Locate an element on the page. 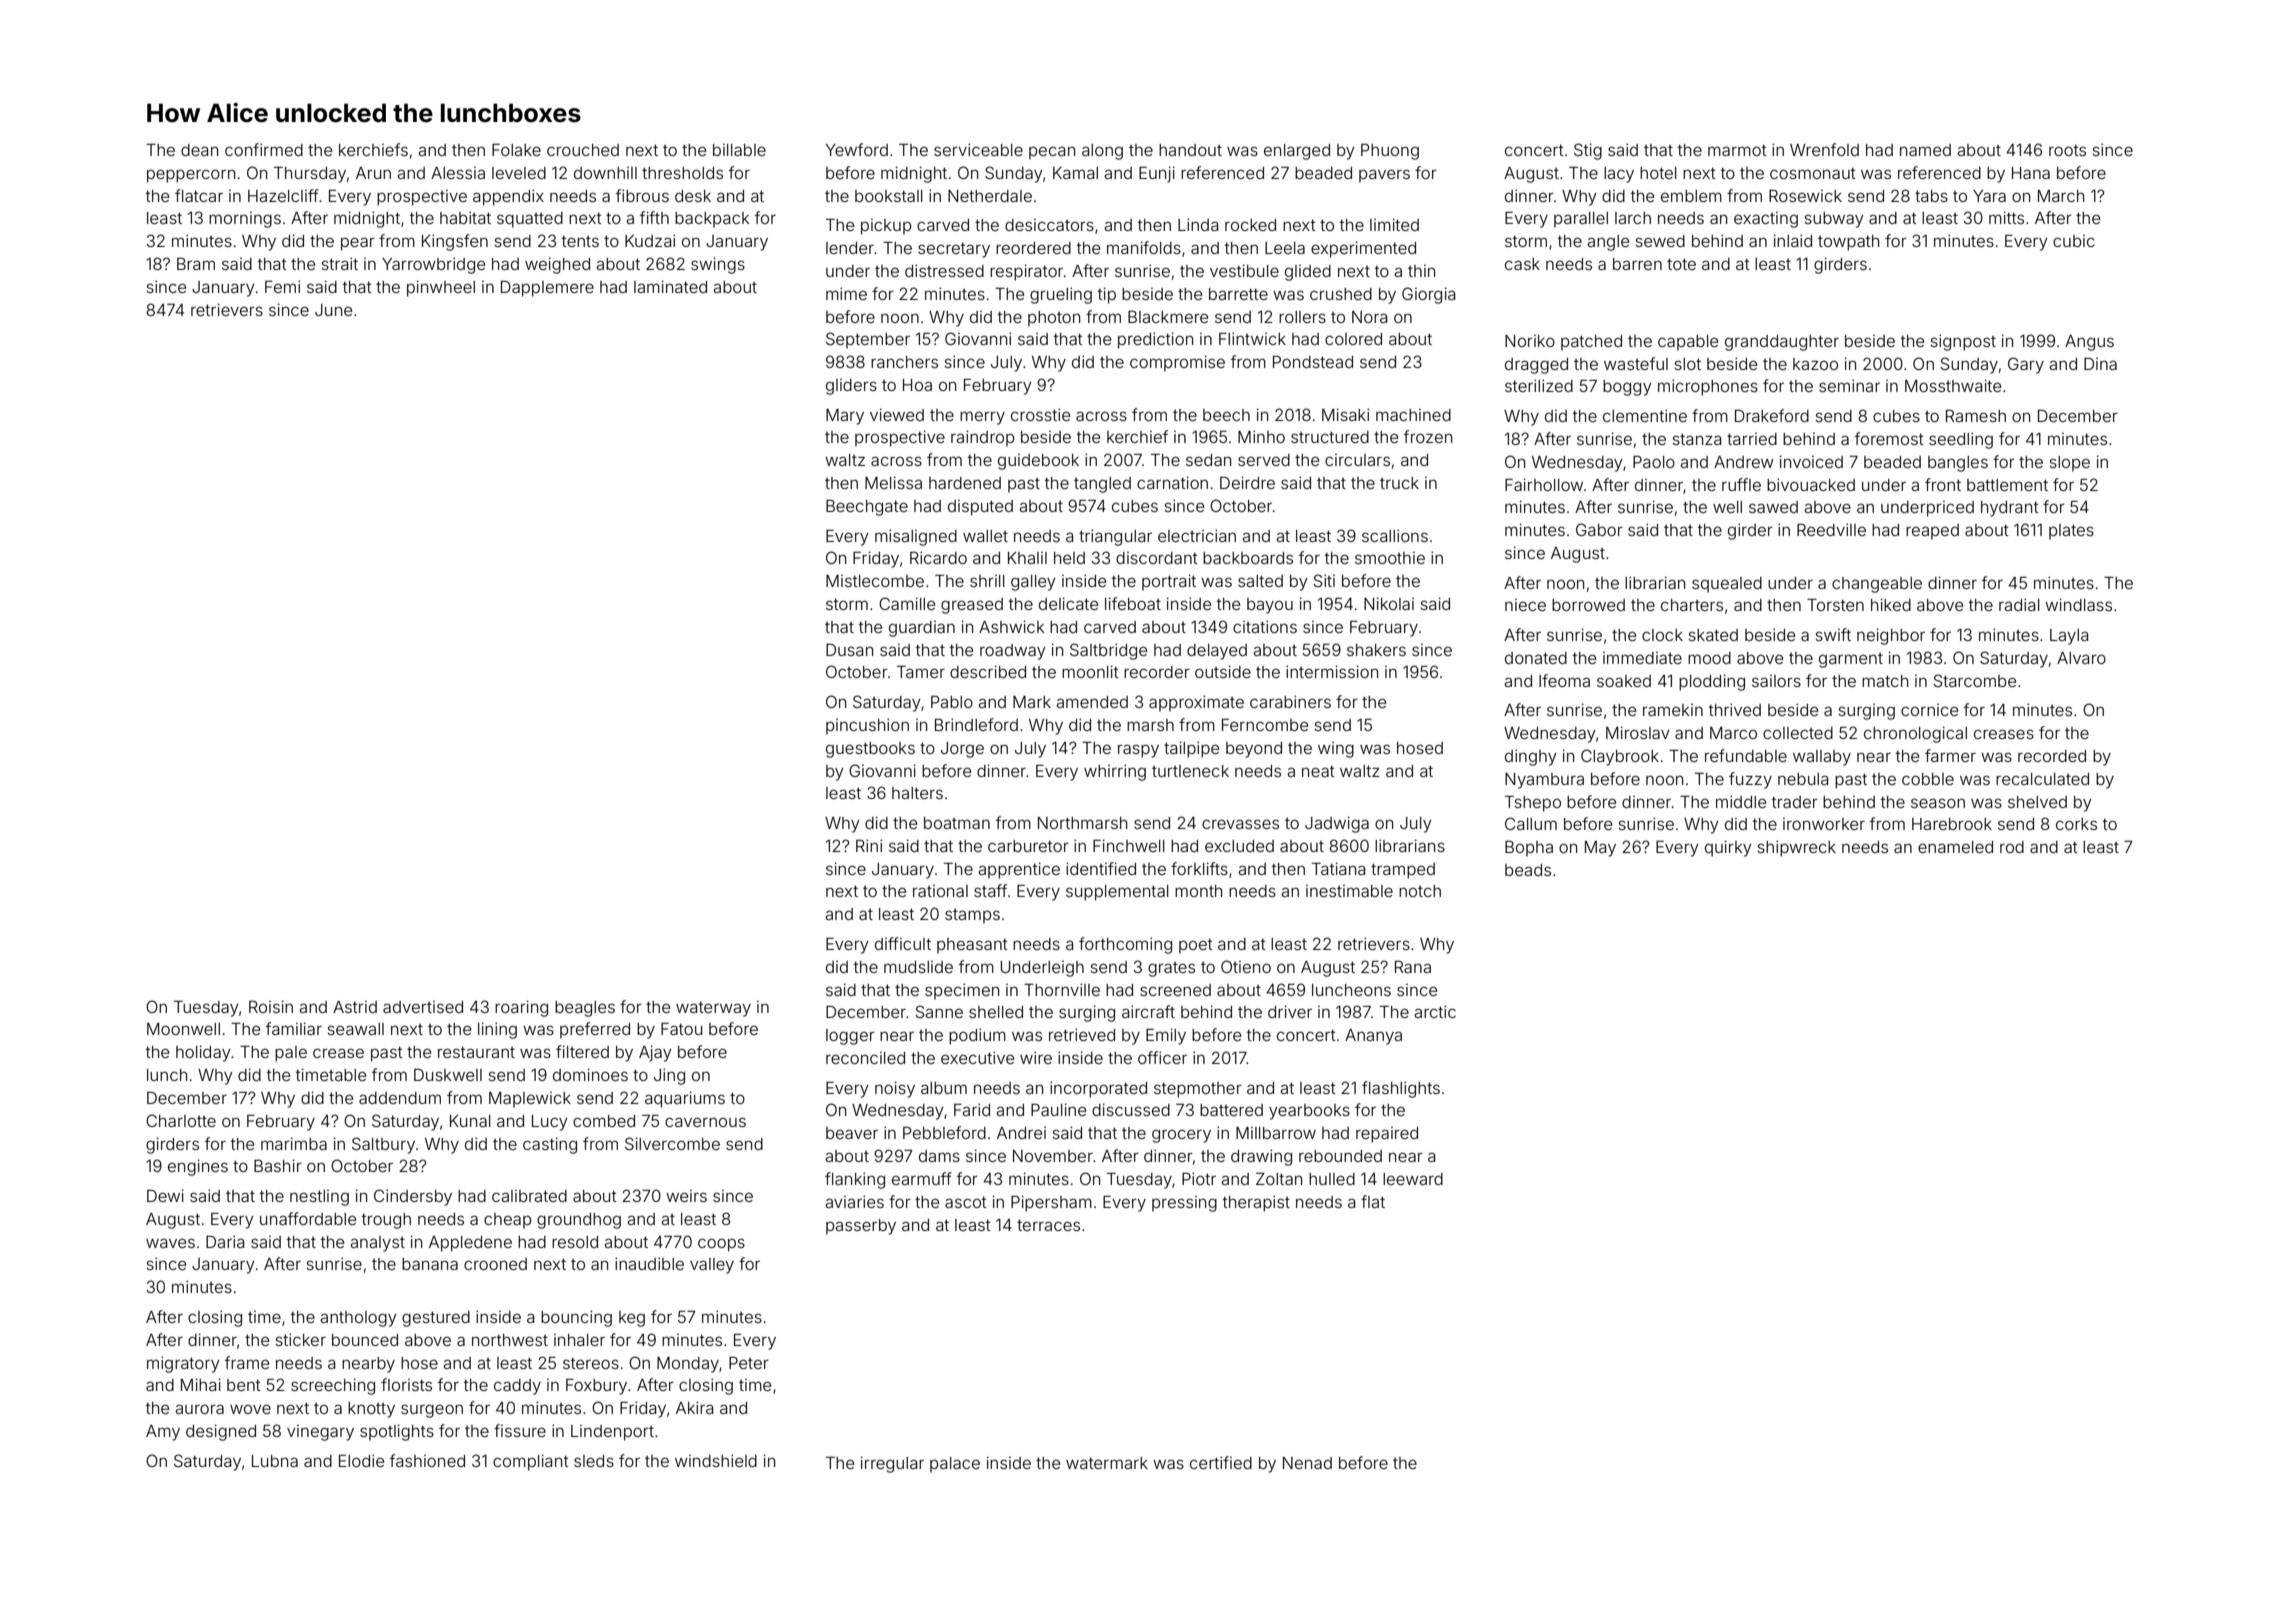 The height and width of the page is (1614, 2282). Dusan is located at coordinates (849, 649).
